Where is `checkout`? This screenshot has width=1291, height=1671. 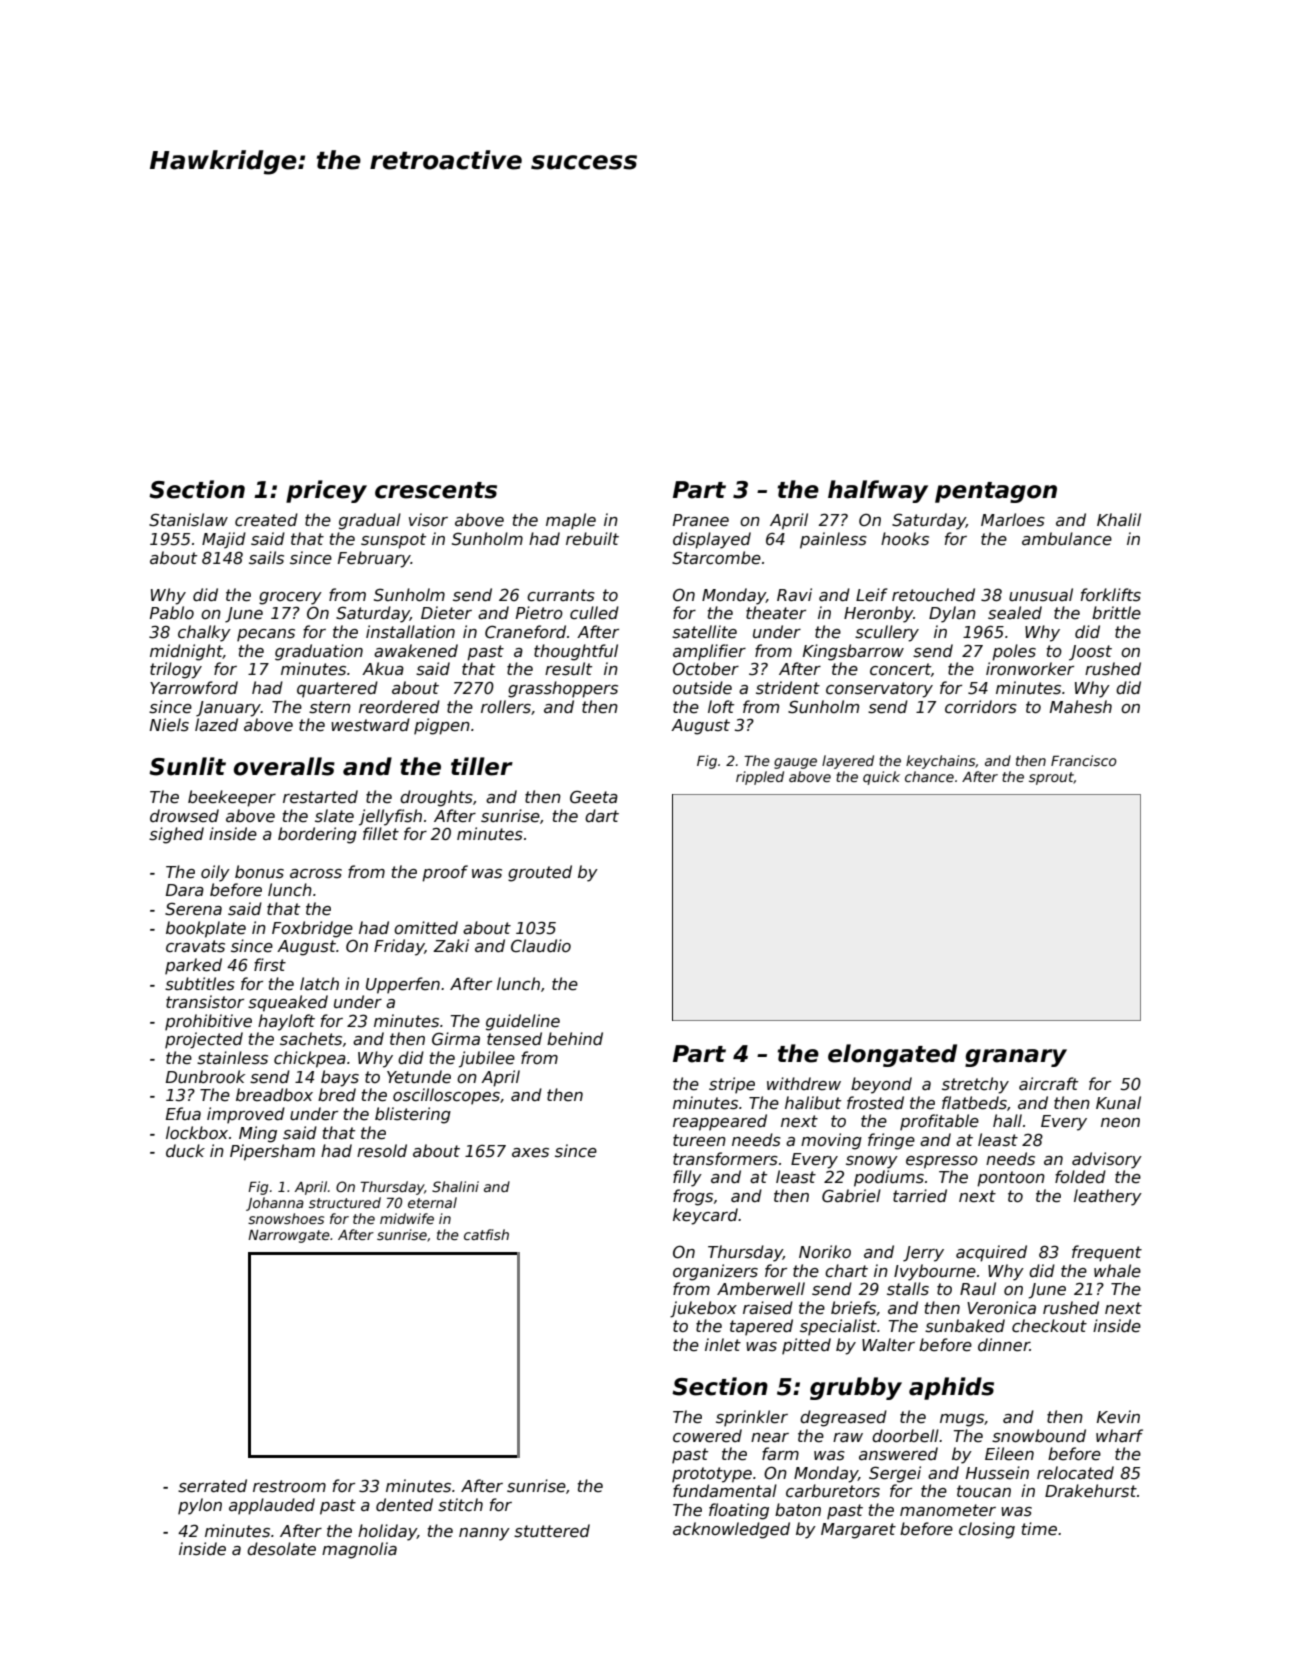
checkout is located at coordinates (1049, 1326).
